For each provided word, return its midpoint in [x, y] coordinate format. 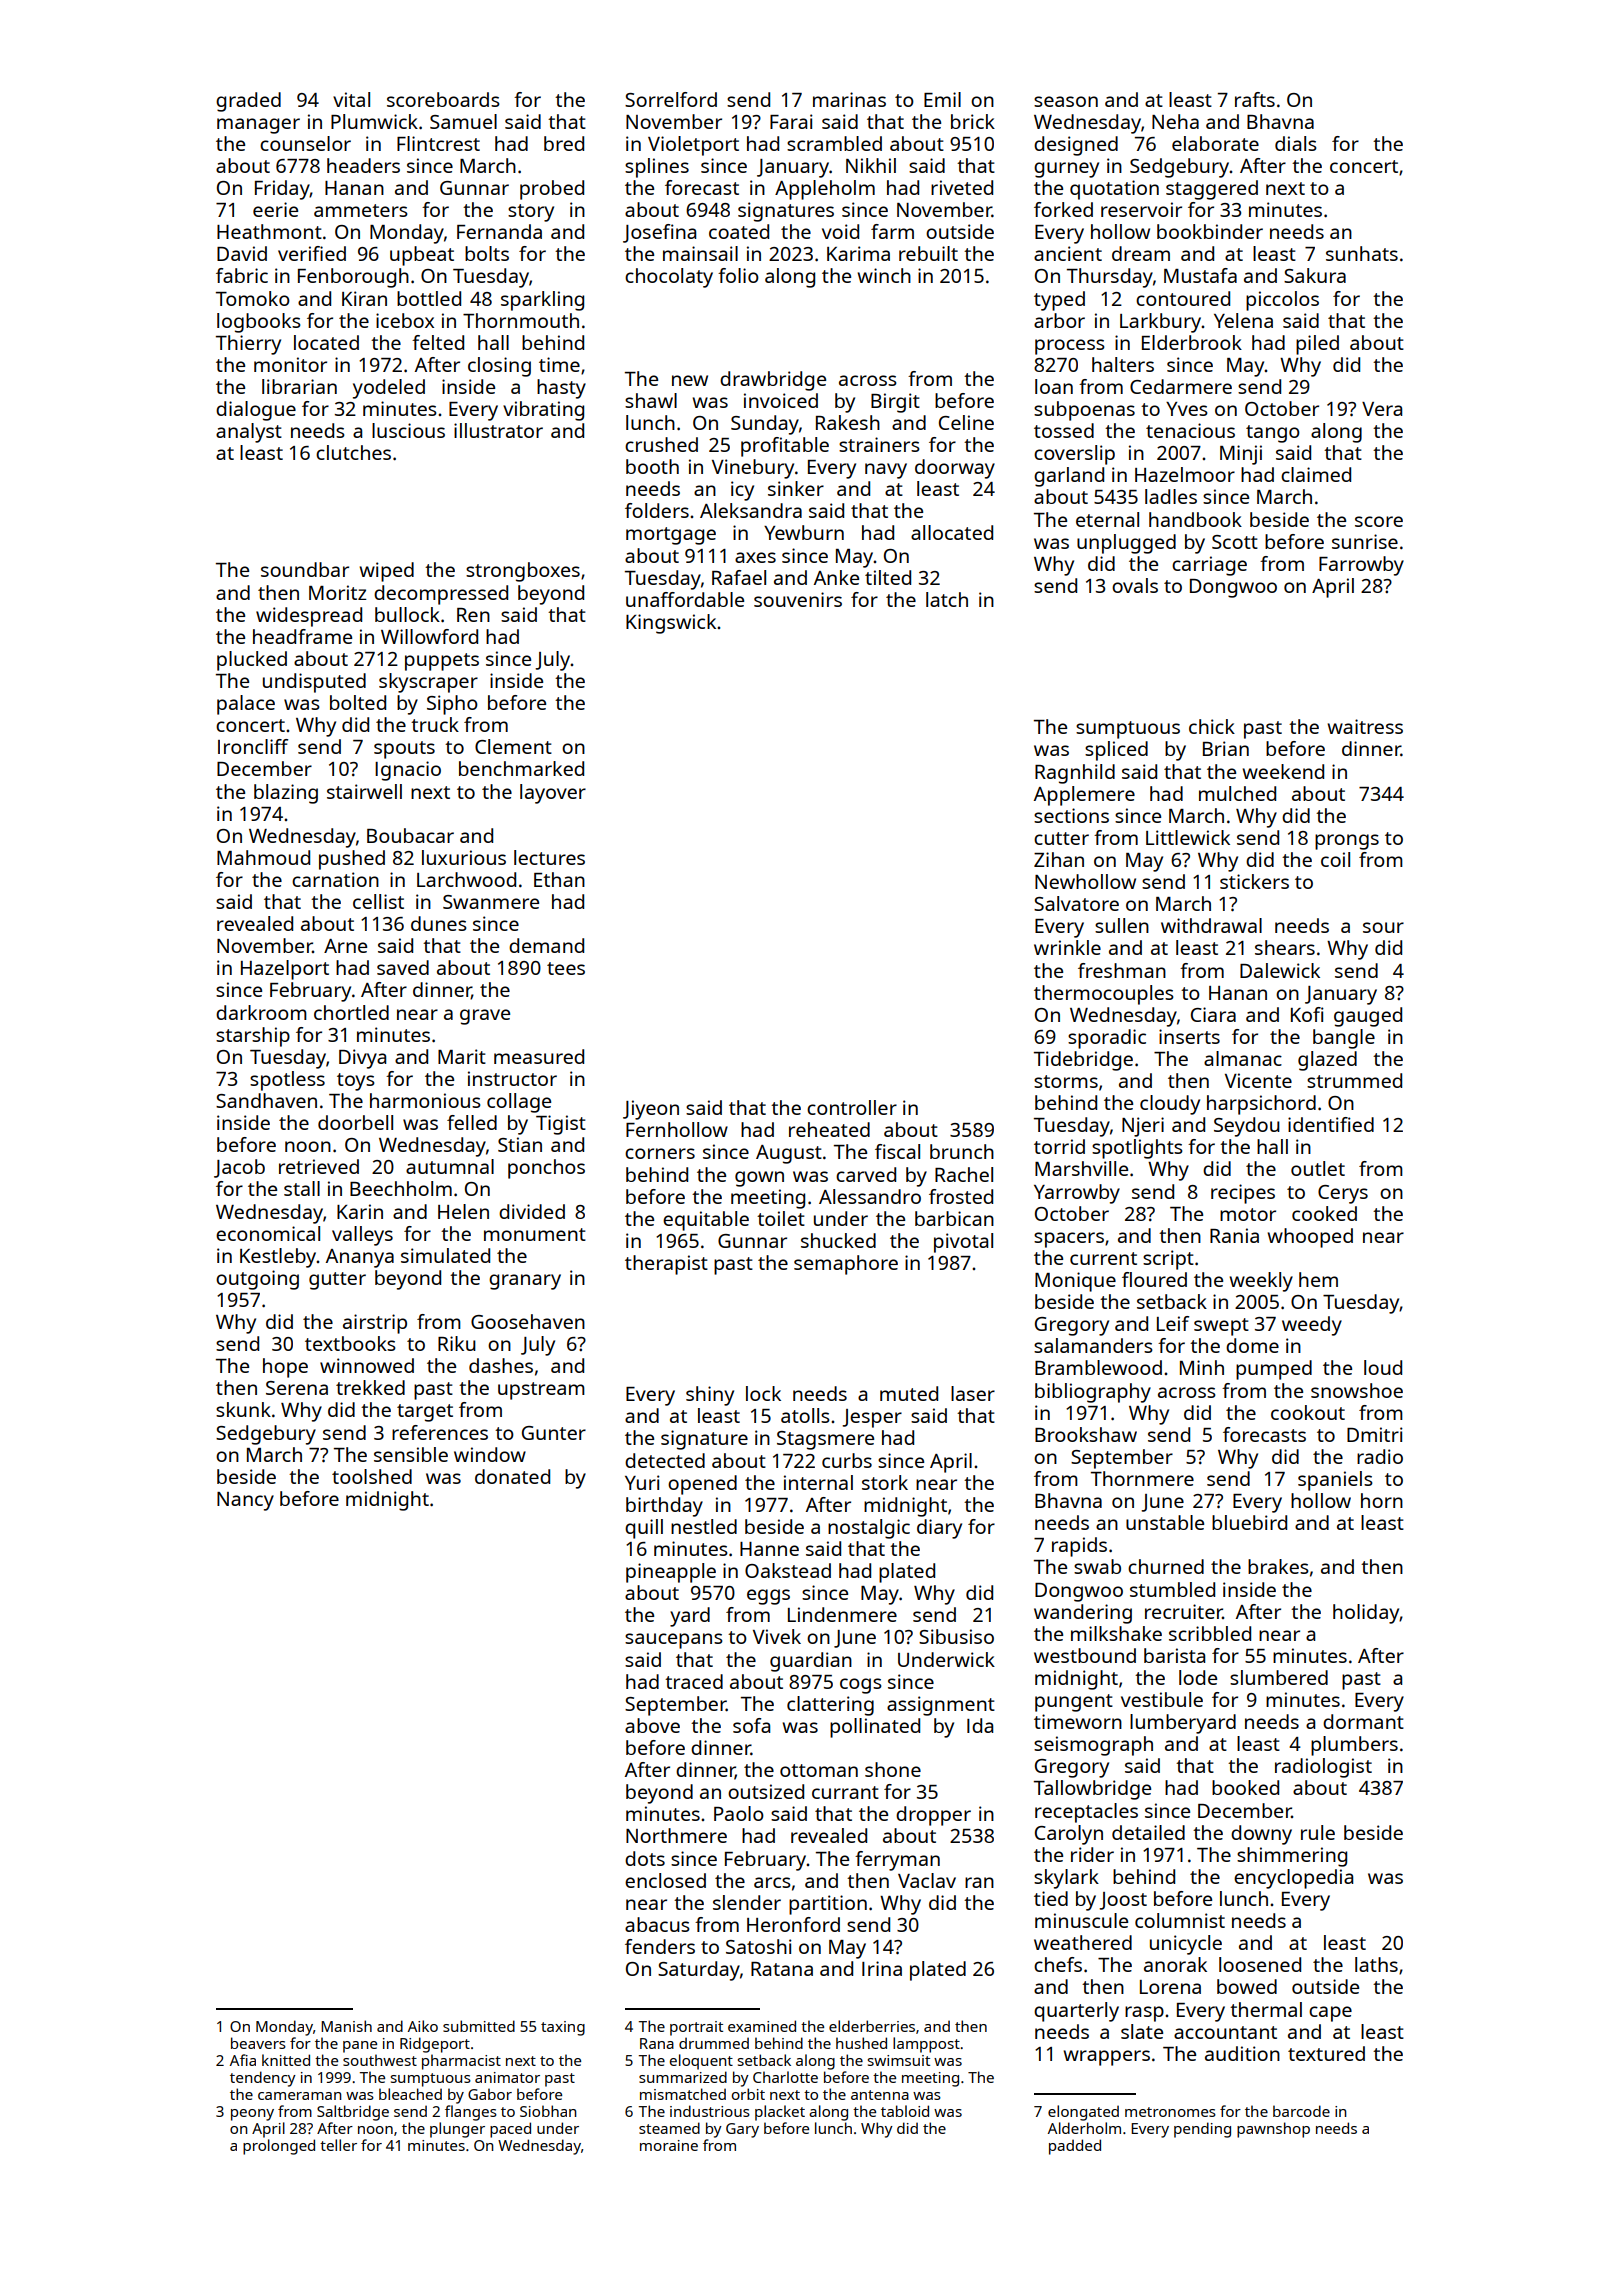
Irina [882, 1968]
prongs [1347, 842]
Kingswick [671, 624]
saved [403, 967]
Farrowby [1361, 566]
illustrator [498, 430]
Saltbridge [353, 2113]
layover [553, 794]
